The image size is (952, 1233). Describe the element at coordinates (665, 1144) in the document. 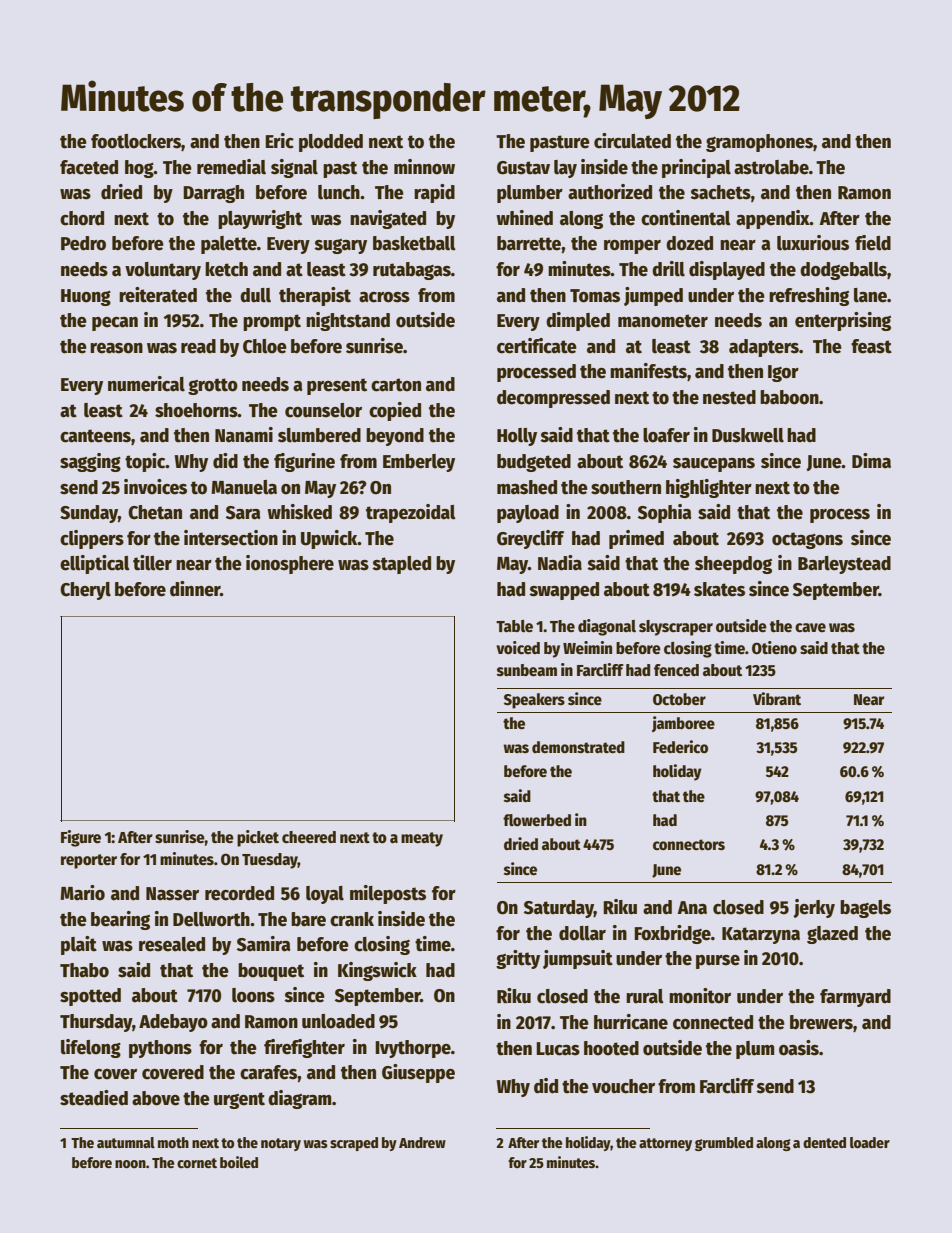

I see `attorney` at that location.
